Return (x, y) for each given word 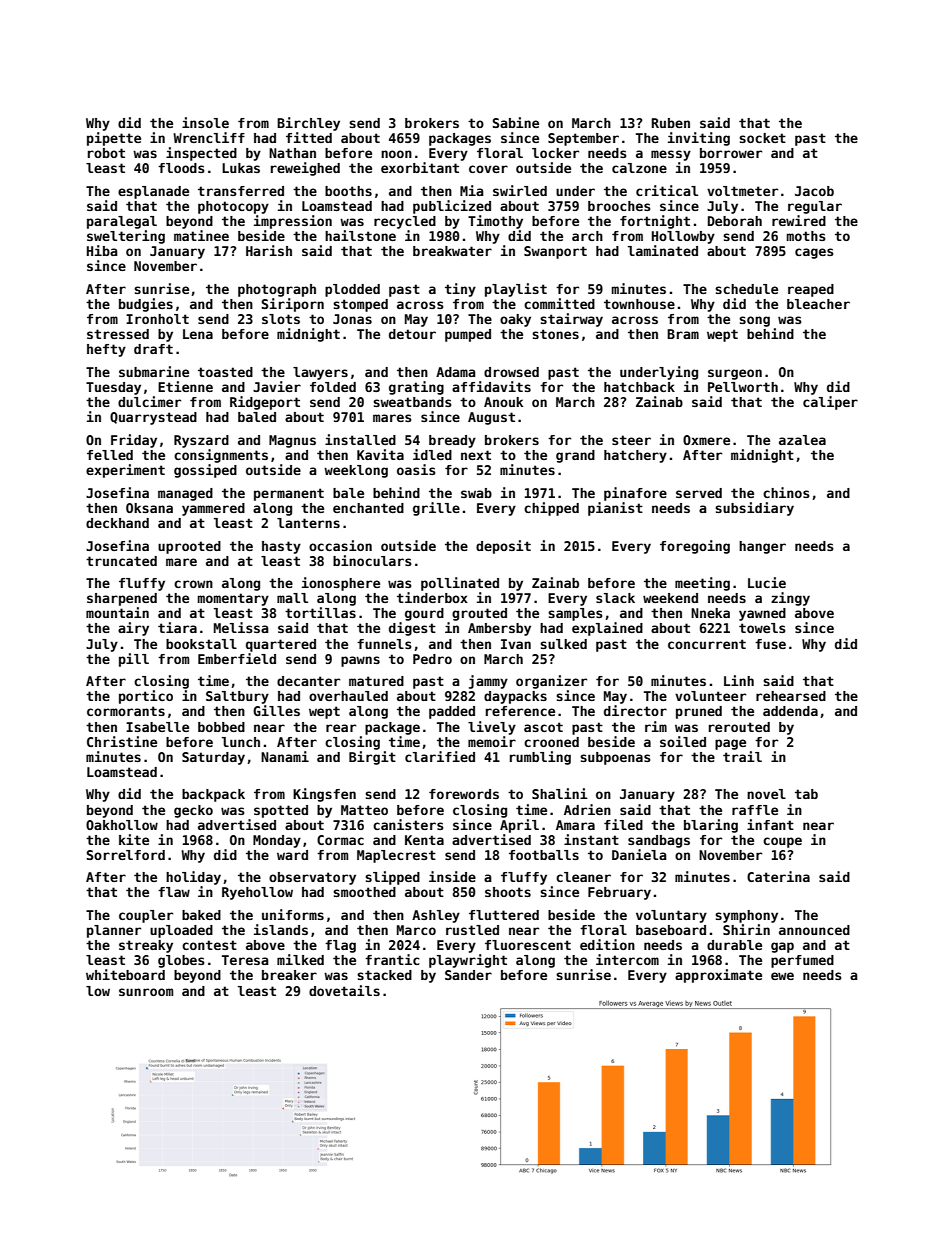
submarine (154, 371)
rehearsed (791, 696)
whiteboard (125, 974)
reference (520, 711)
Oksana (149, 508)
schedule (746, 289)
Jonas (352, 319)
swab (476, 493)
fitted (309, 137)
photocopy (233, 207)
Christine (122, 741)
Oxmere (706, 440)
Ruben (671, 123)
